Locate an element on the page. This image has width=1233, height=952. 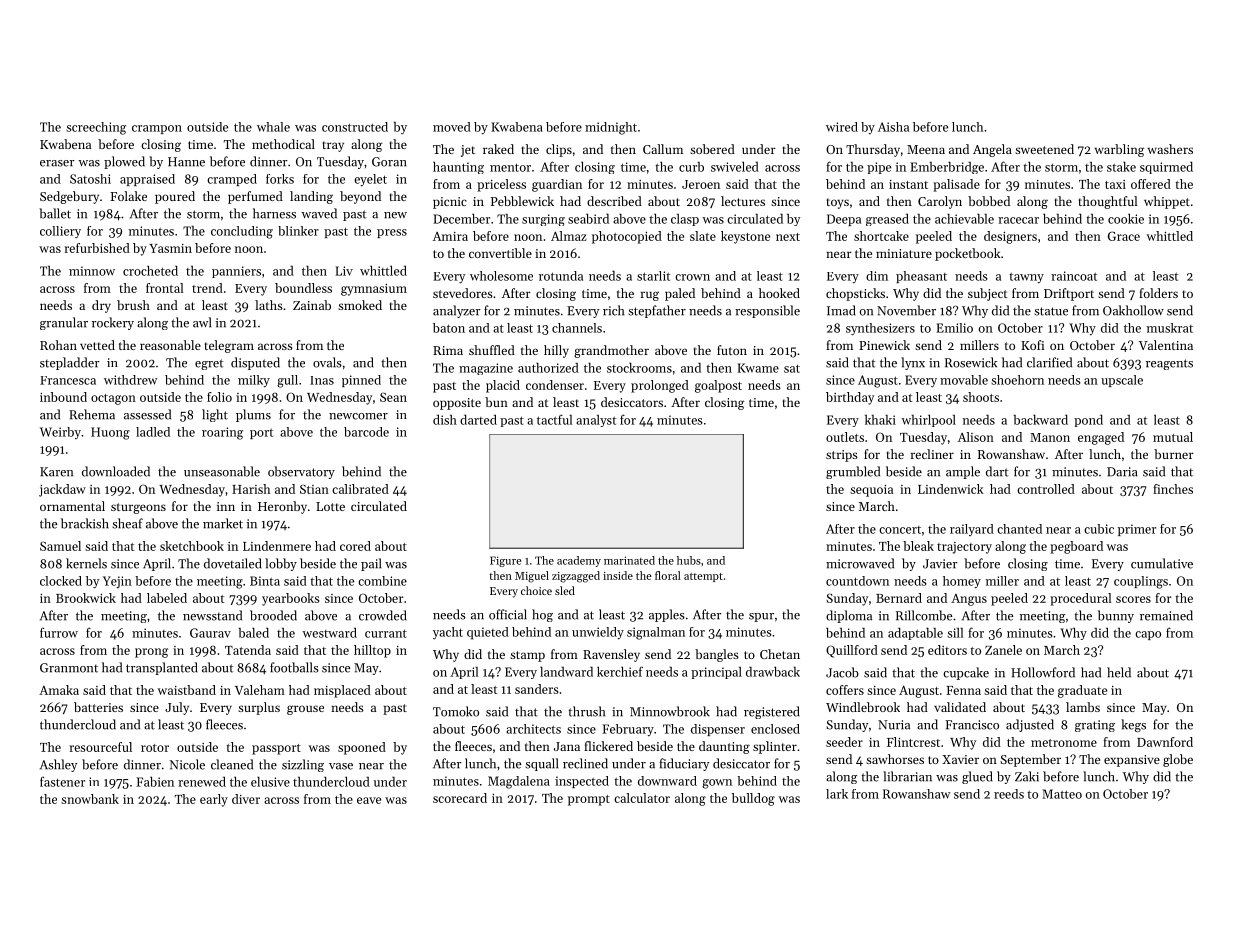
Granmont is located at coordinates (69, 668).
